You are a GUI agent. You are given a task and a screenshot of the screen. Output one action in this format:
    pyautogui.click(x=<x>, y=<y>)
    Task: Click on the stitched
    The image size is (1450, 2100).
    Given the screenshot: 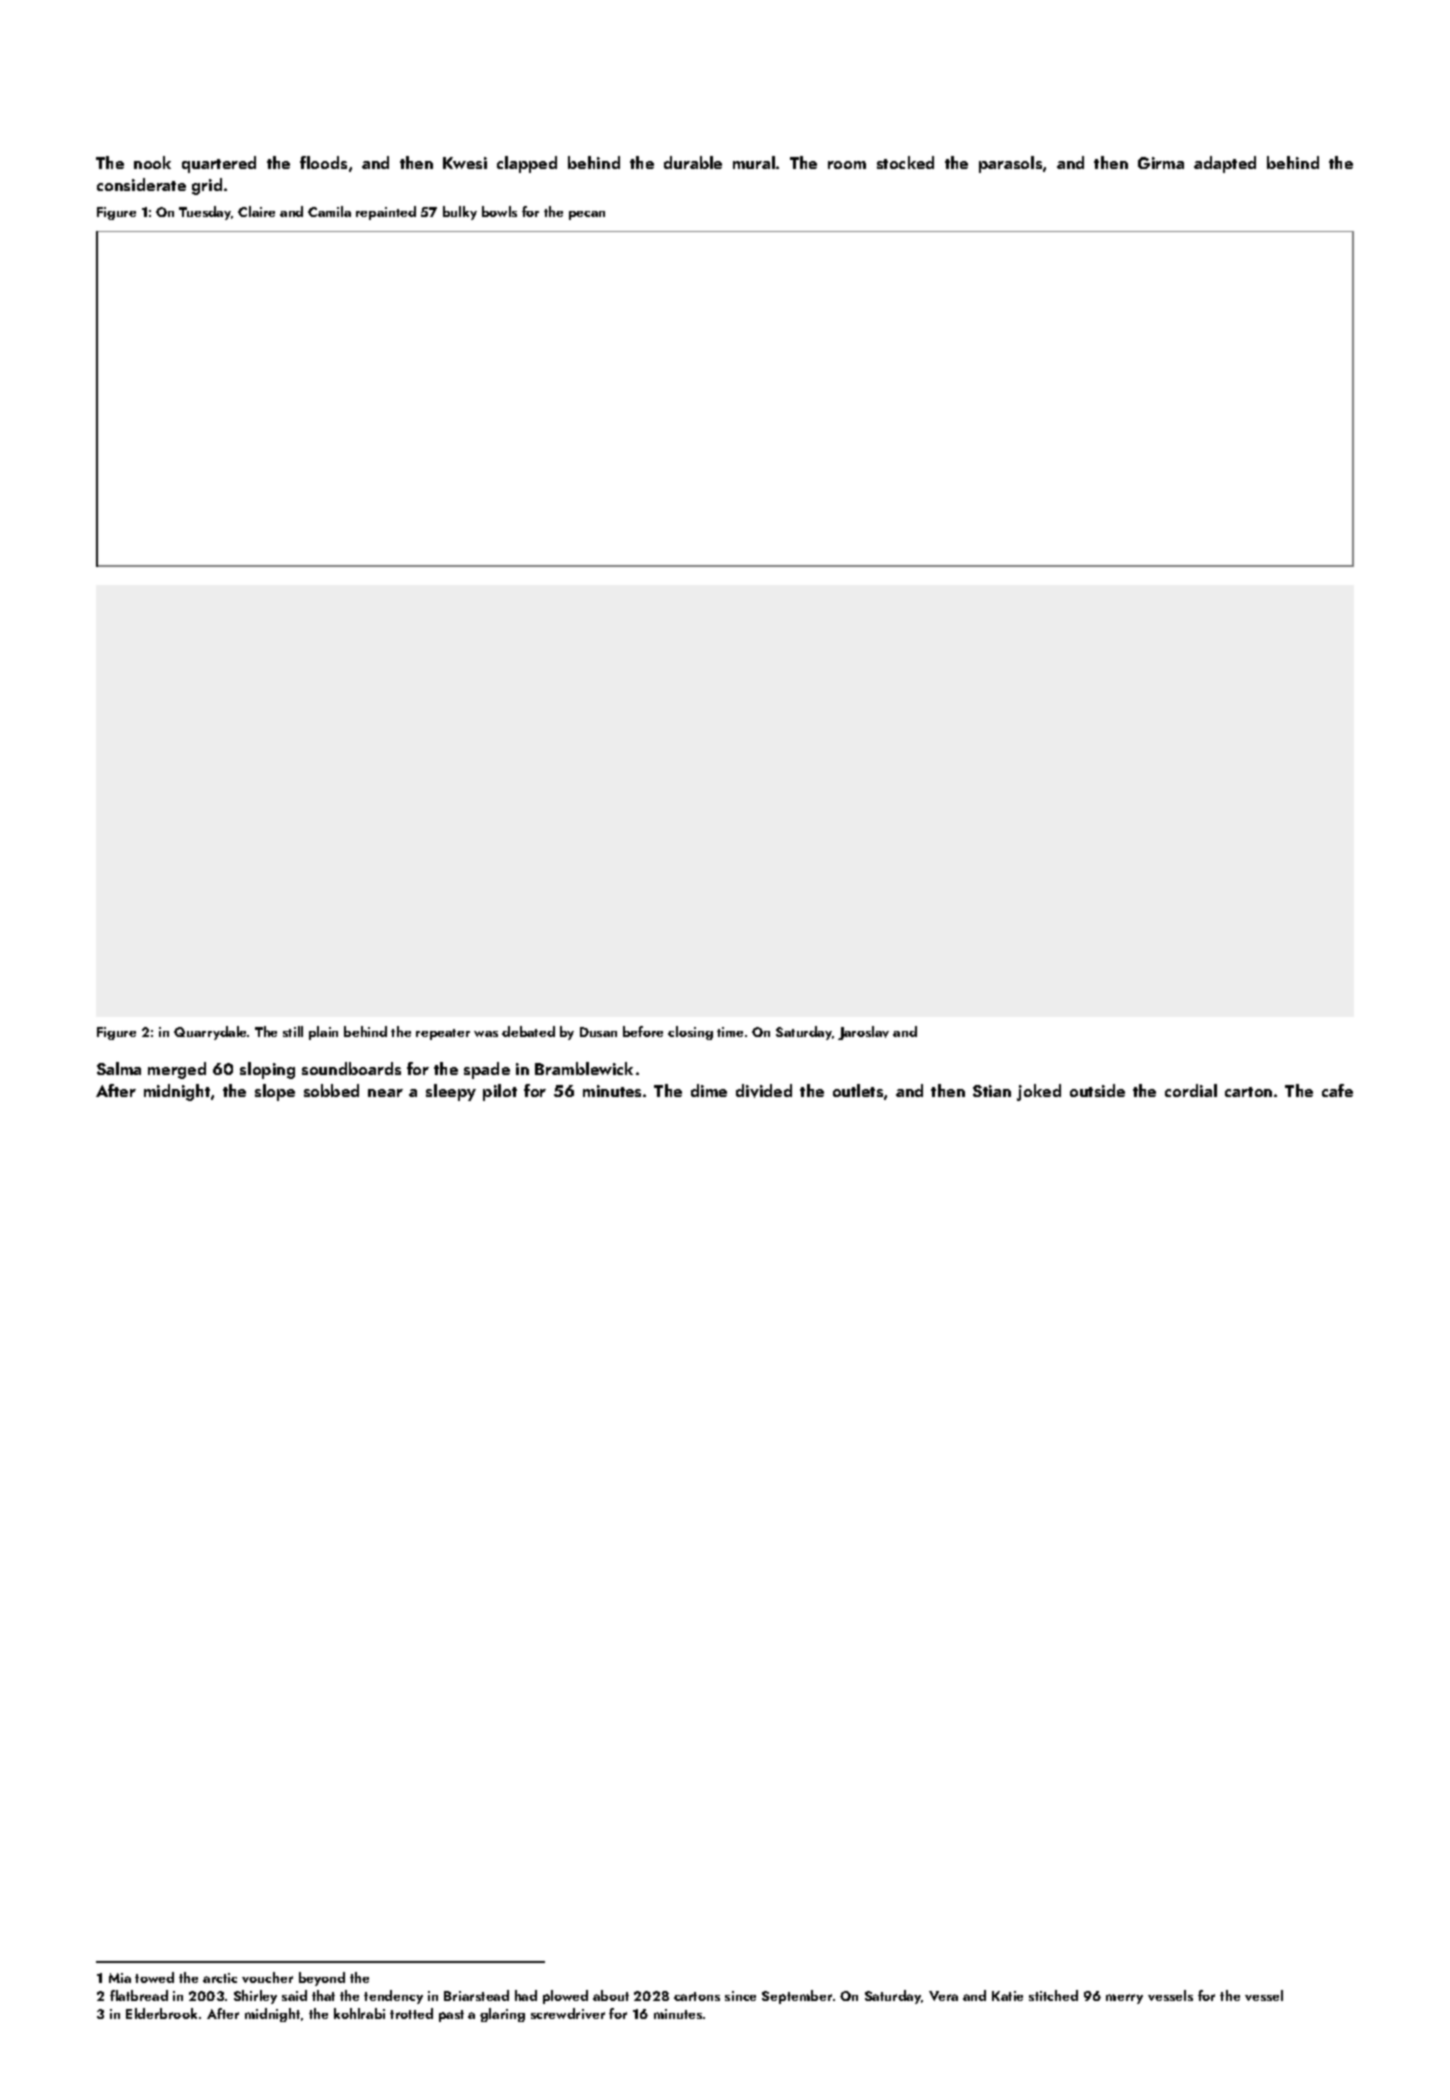 What is the action you would take?
    pyautogui.click(x=1053, y=1995)
